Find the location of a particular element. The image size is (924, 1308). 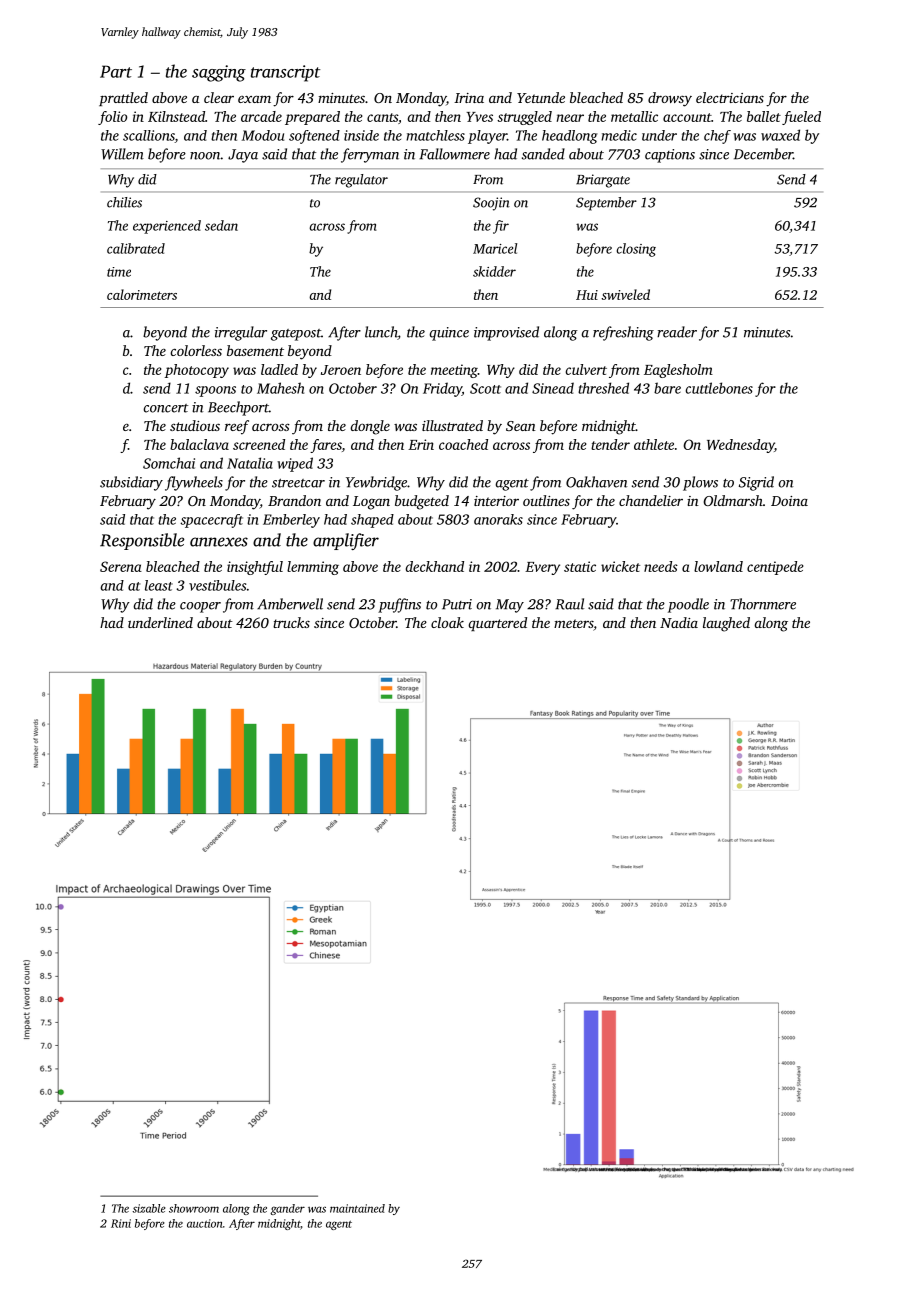

softened is located at coordinates (314, 137).
